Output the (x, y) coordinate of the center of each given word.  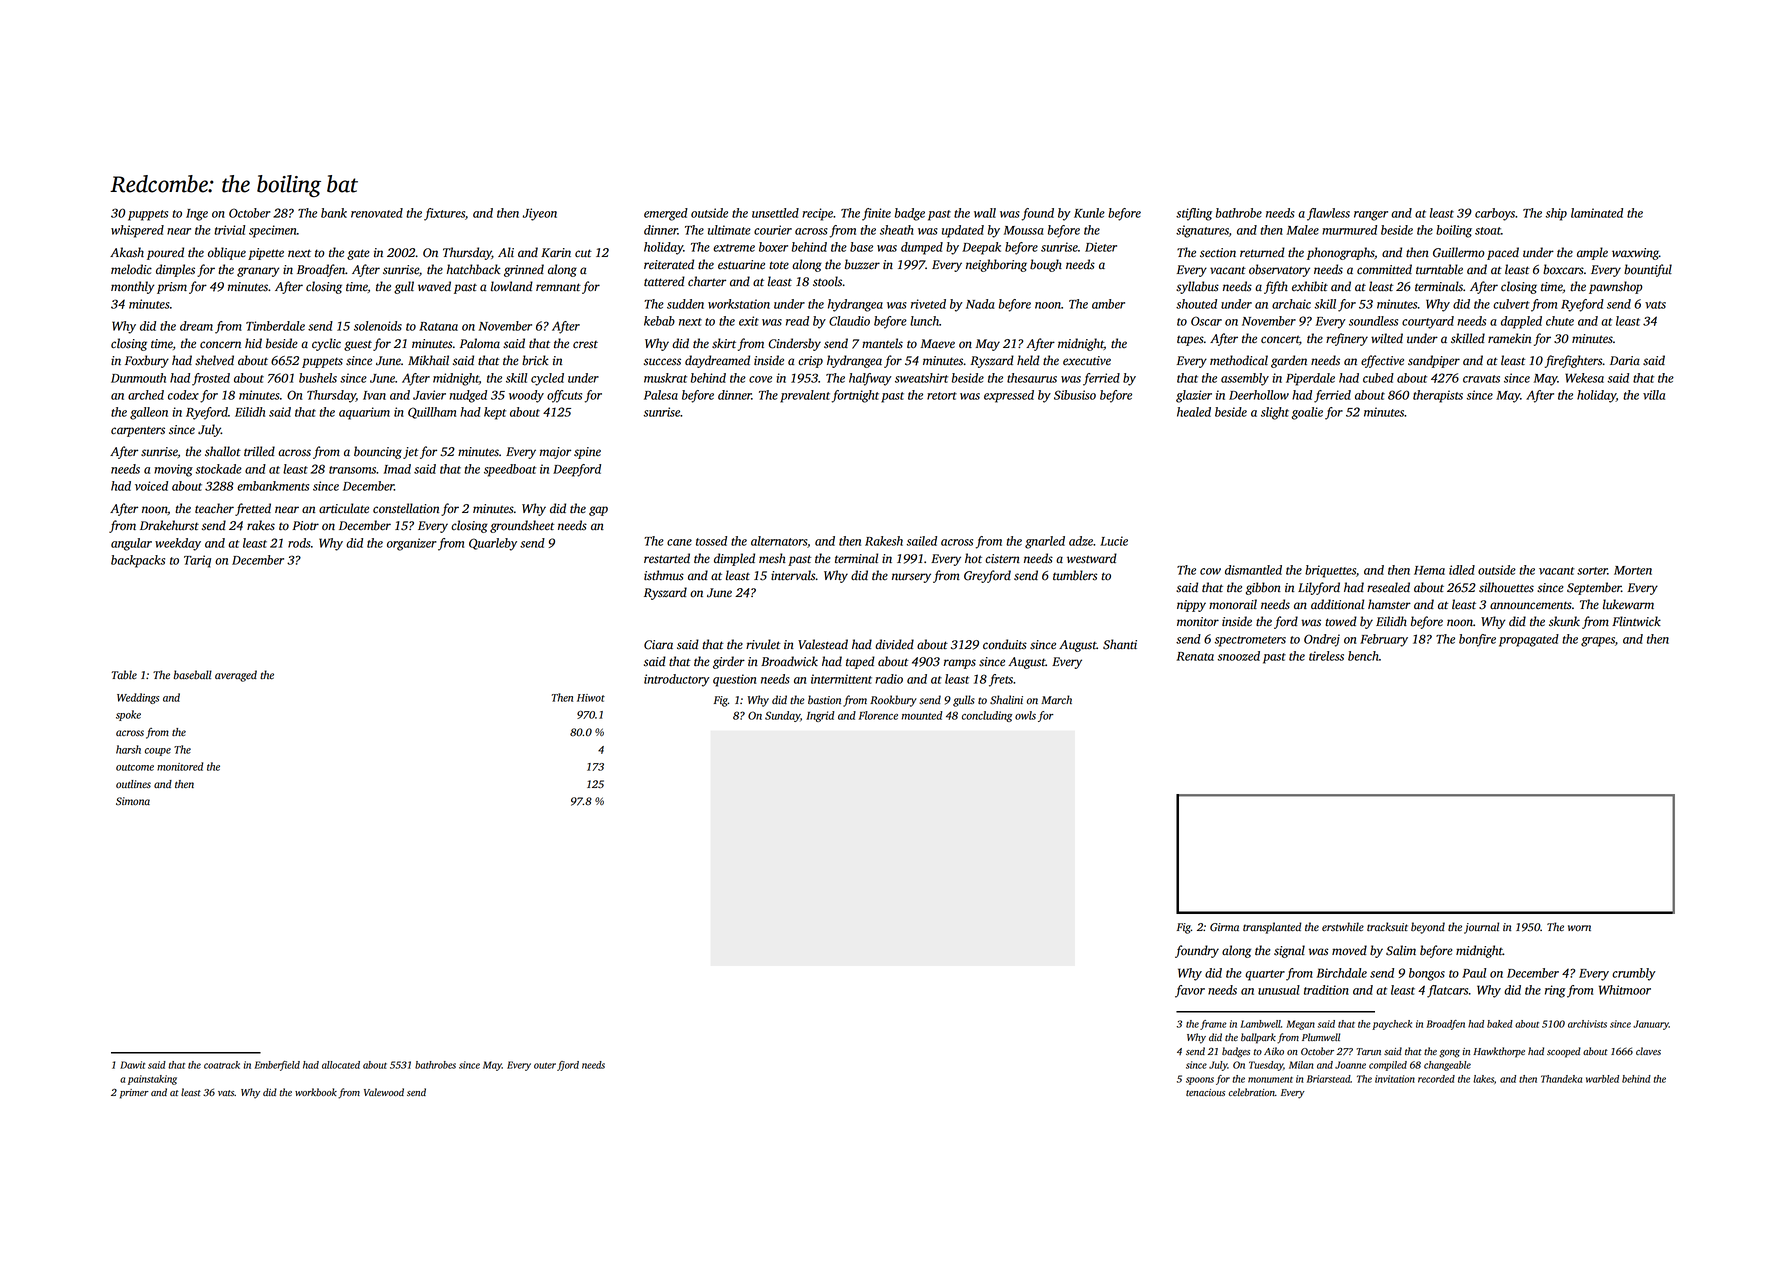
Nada (980, 304)
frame (1213, 1025)
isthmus (664, 575)
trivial (229, 230)
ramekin (1509, 338)
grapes (1598, 642)
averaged (236, 676)
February (1384, 640)
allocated (341, 1065)
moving (173, 470)
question (735, 680)
